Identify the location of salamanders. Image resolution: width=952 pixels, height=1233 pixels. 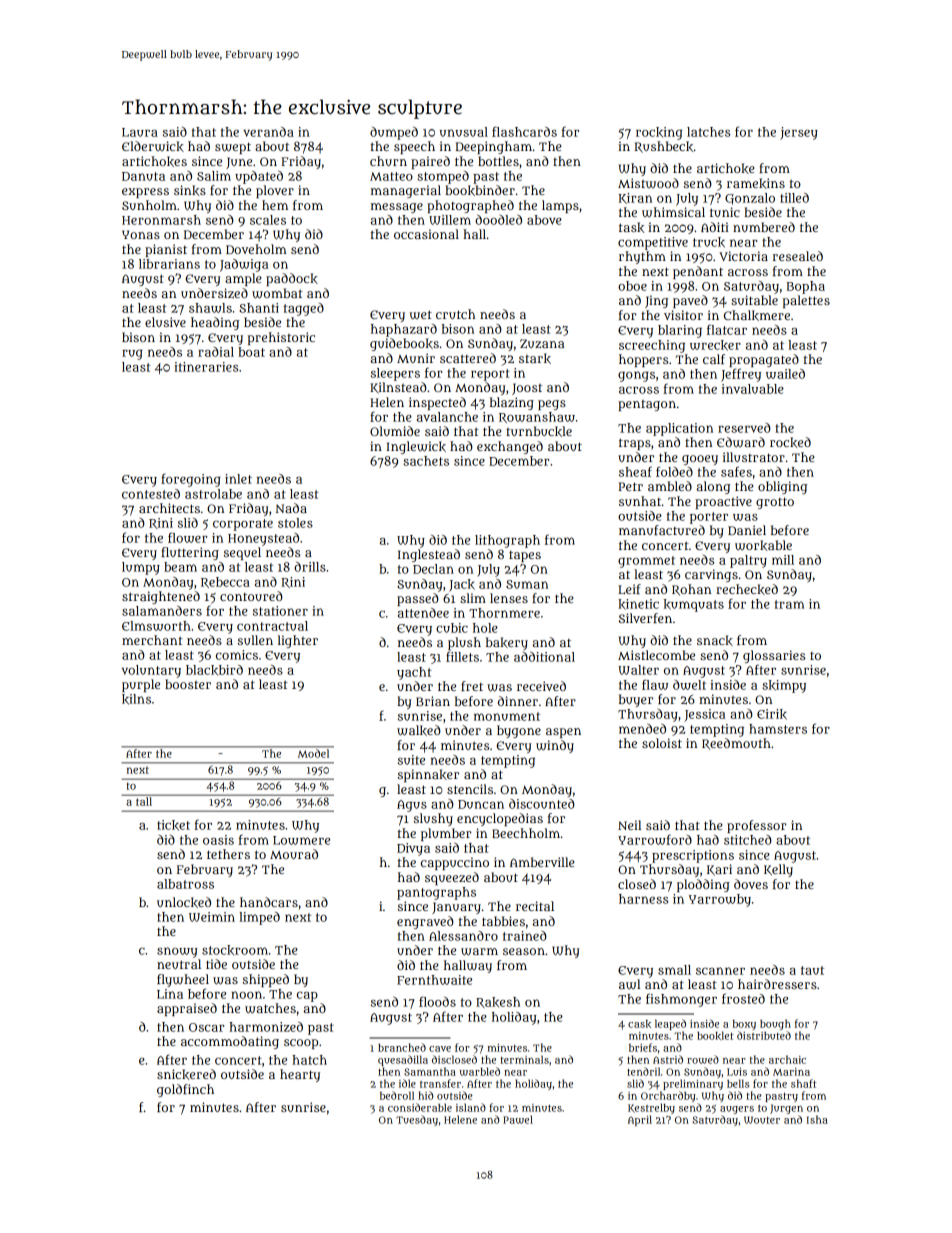
(162, 611).
